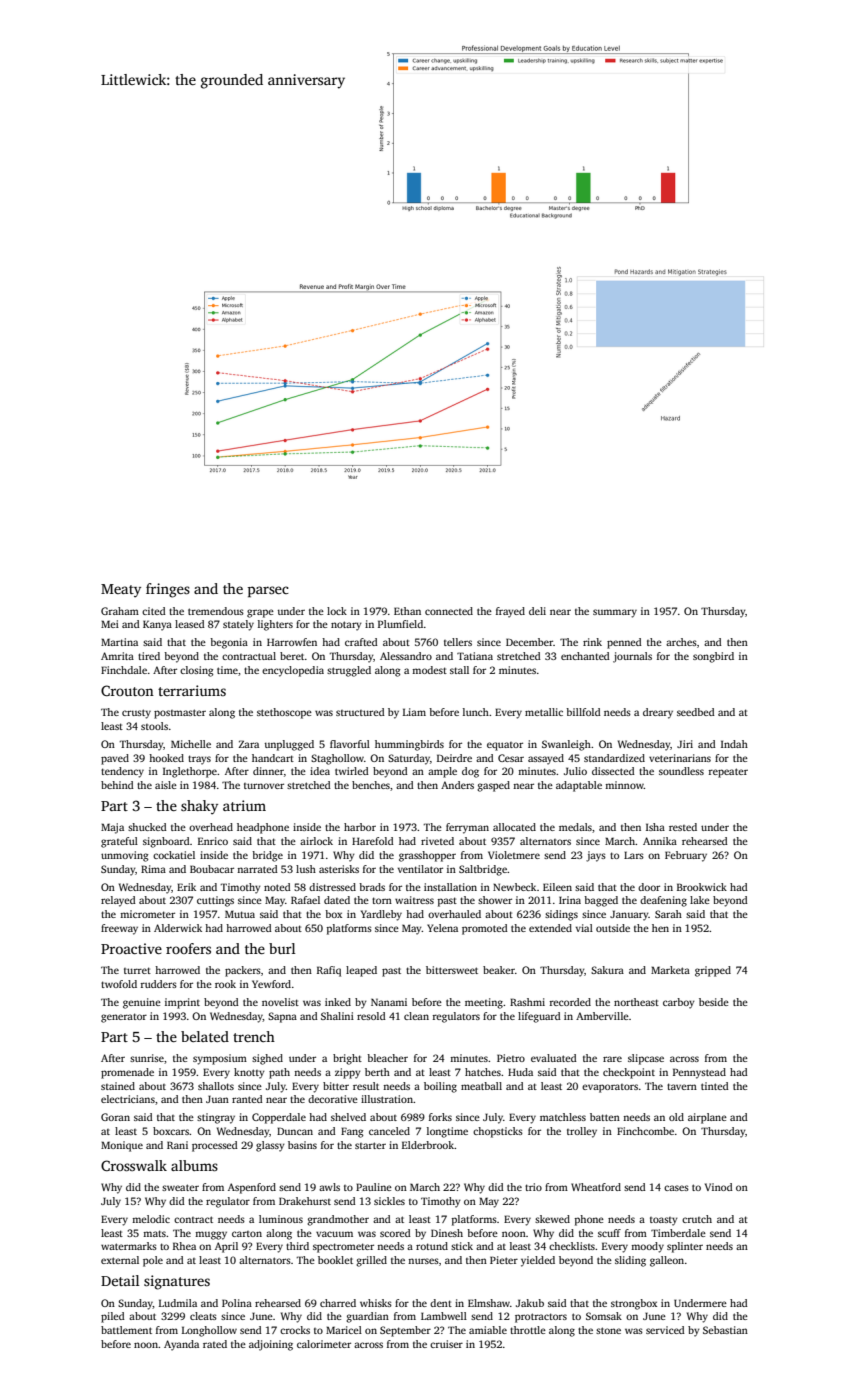  What do you see at coordinates (615, 613) in the screenshot?
I see `summary` at bounding box center [615, 613].
